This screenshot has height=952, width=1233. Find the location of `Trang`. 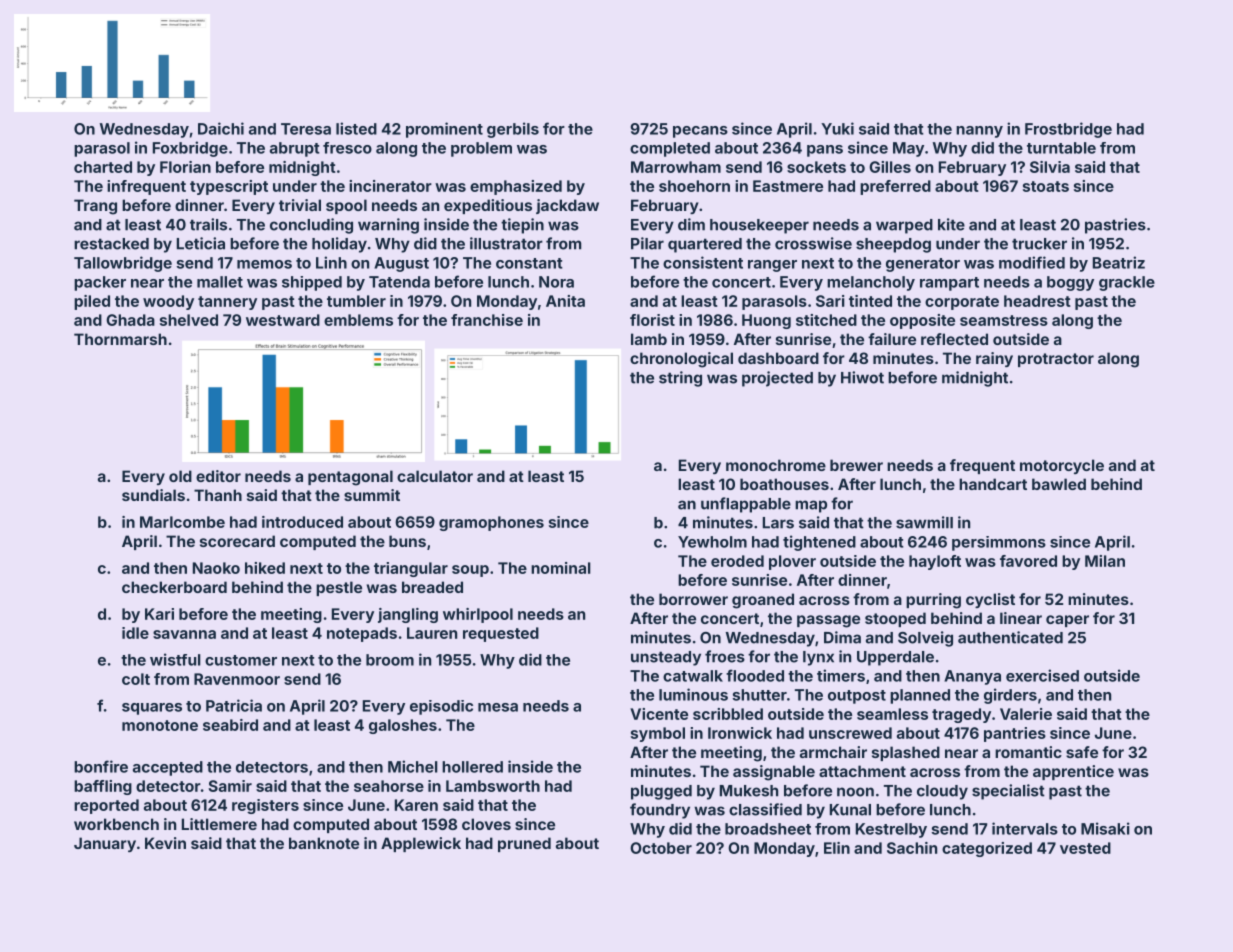

Trang is located at coordinates (95, 207).
